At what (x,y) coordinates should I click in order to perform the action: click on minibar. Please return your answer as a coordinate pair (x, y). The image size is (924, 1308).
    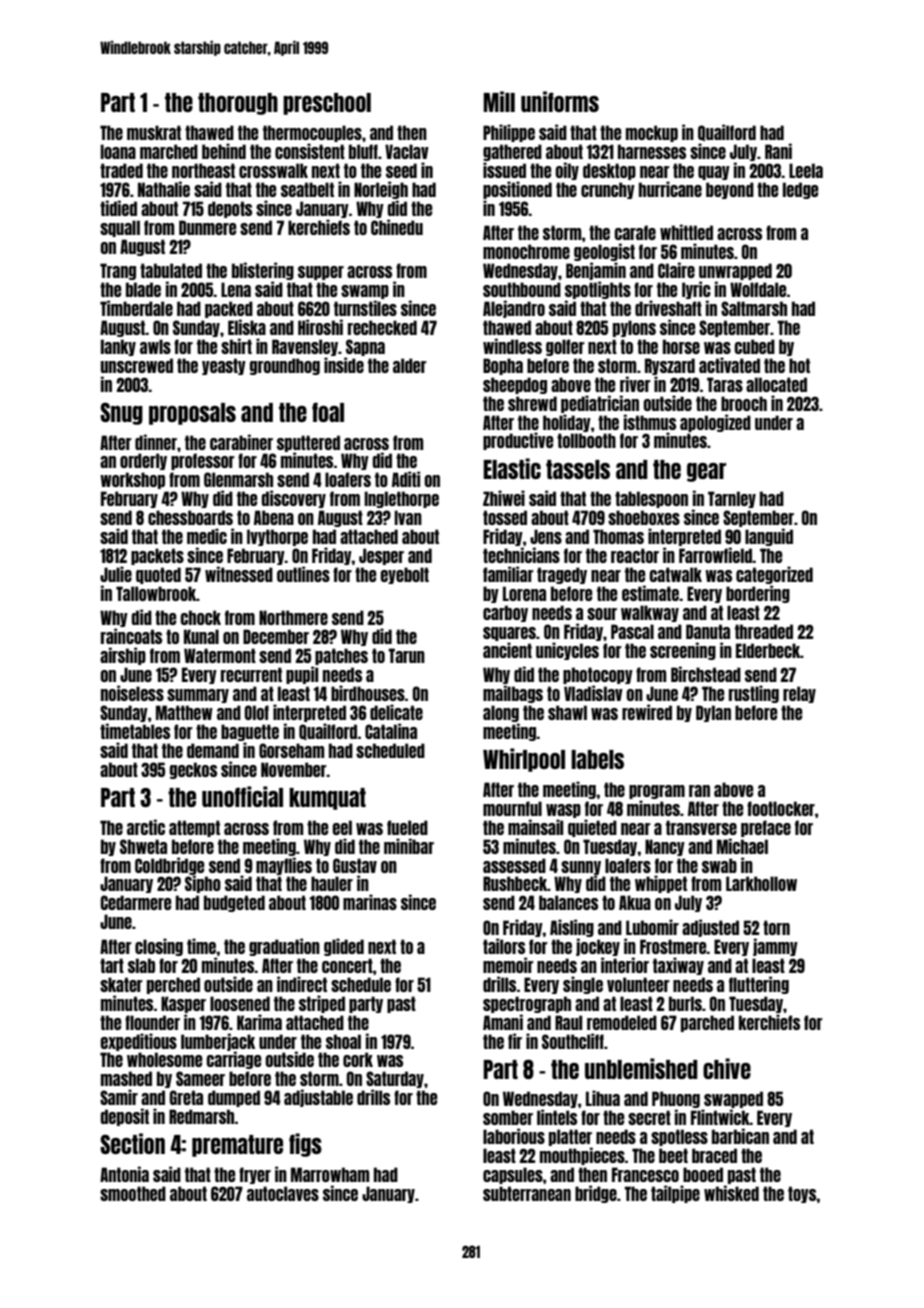
    Looking at the image, I should click on (409, 846).
